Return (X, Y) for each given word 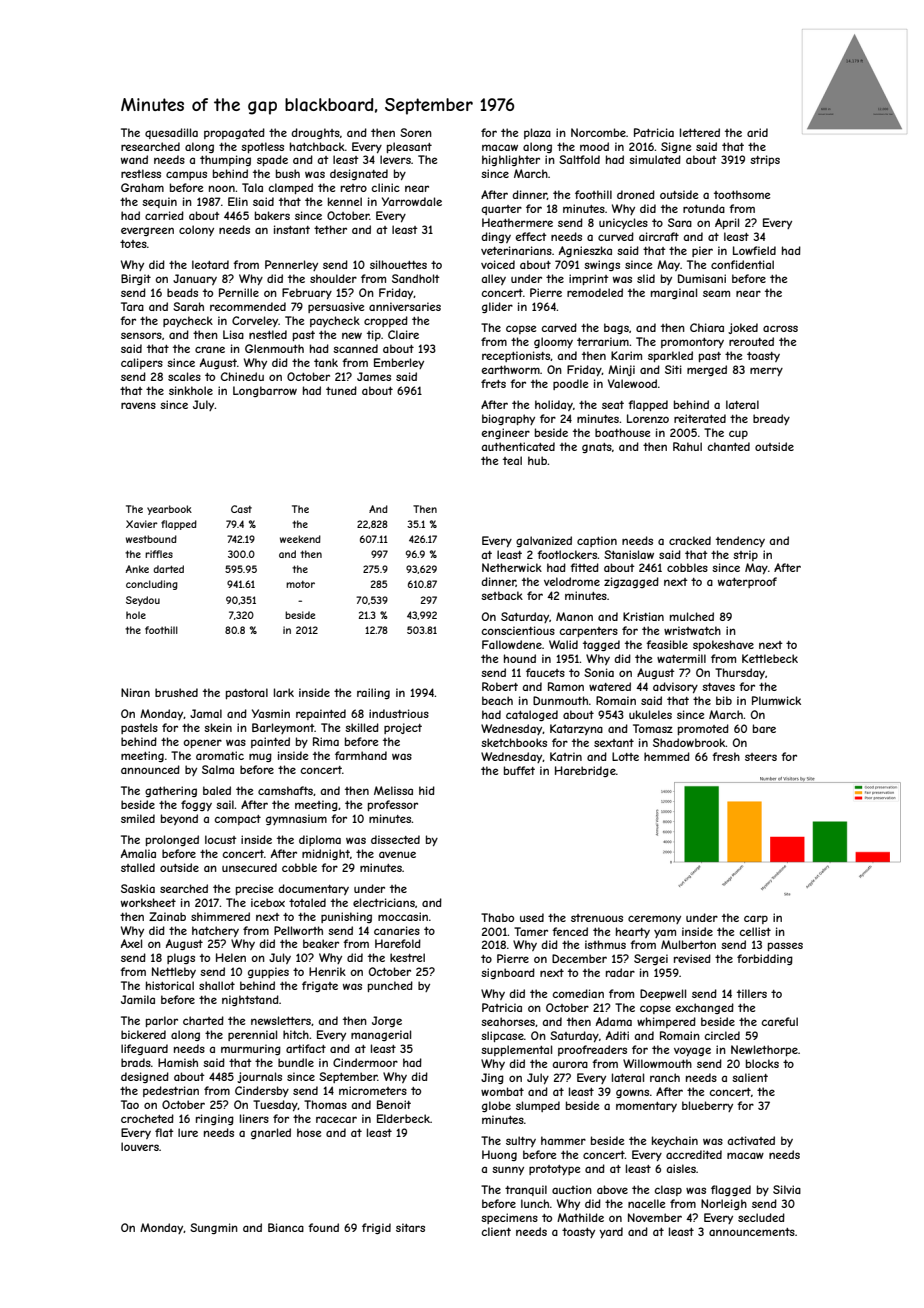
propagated (234, 133)
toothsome (742, 194)
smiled (138, 818)
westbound (151, 539)
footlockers (567, 554)
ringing (215, 1119)
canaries (397, 930)
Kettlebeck (770, 658)
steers (761, 757)
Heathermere (517, 222)
